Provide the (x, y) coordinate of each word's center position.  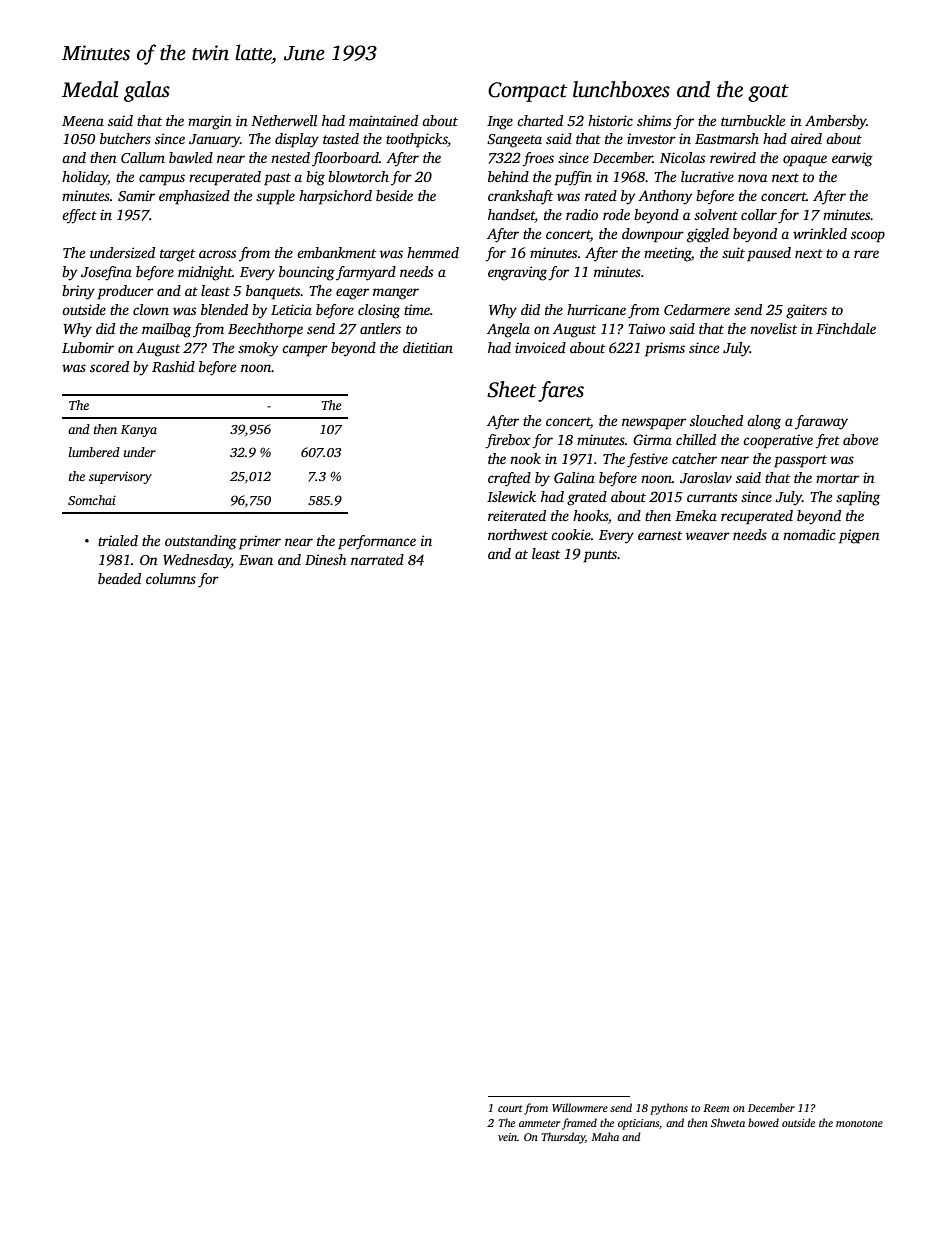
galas (147, 91)
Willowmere (580, 1107)
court (510, 1108)
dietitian (428, 347)
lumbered (94, 452)
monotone (859, 1123)
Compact (527, 92)
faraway (821, 422)
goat (768, 93)
